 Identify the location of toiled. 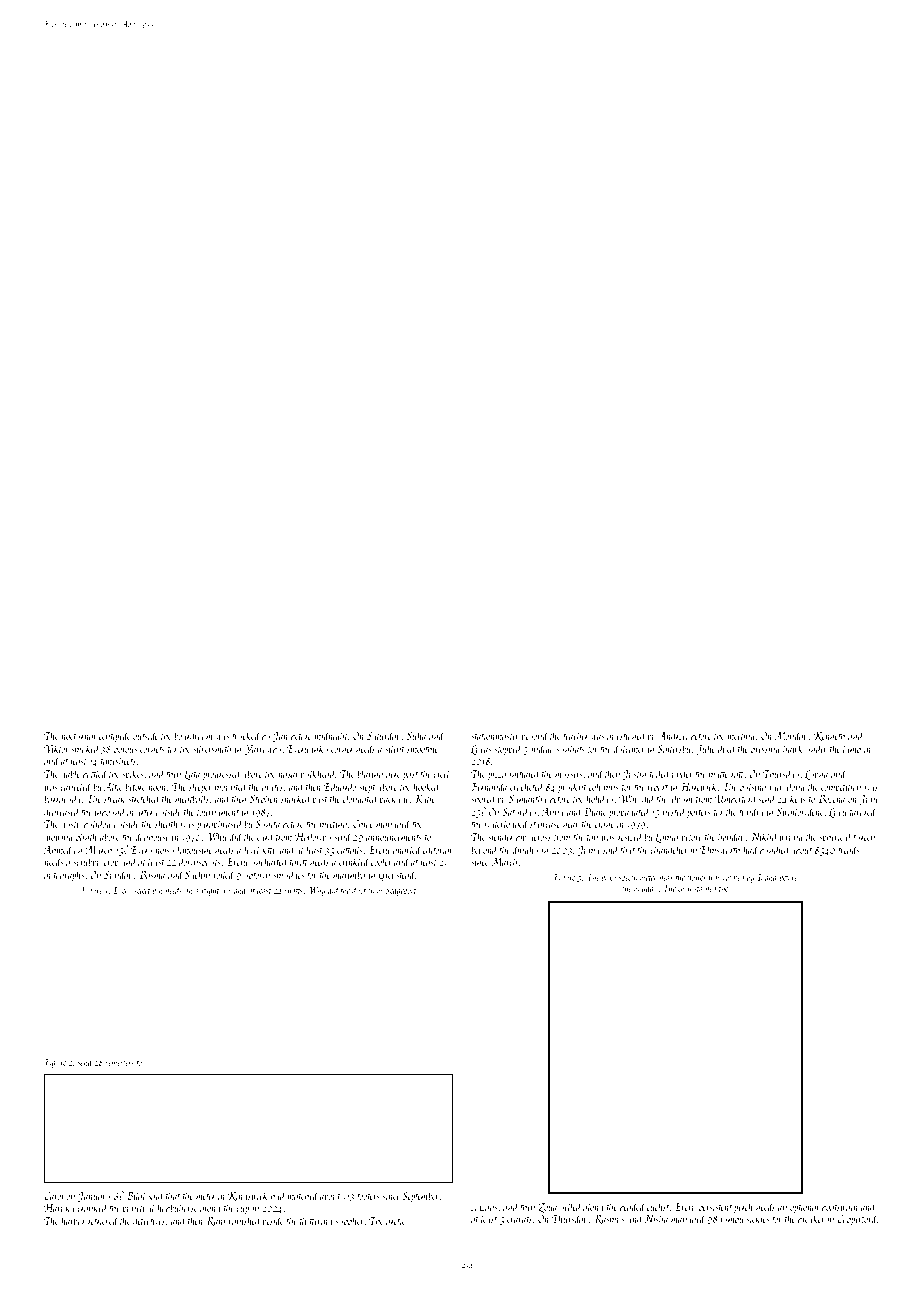
(660, 773).
